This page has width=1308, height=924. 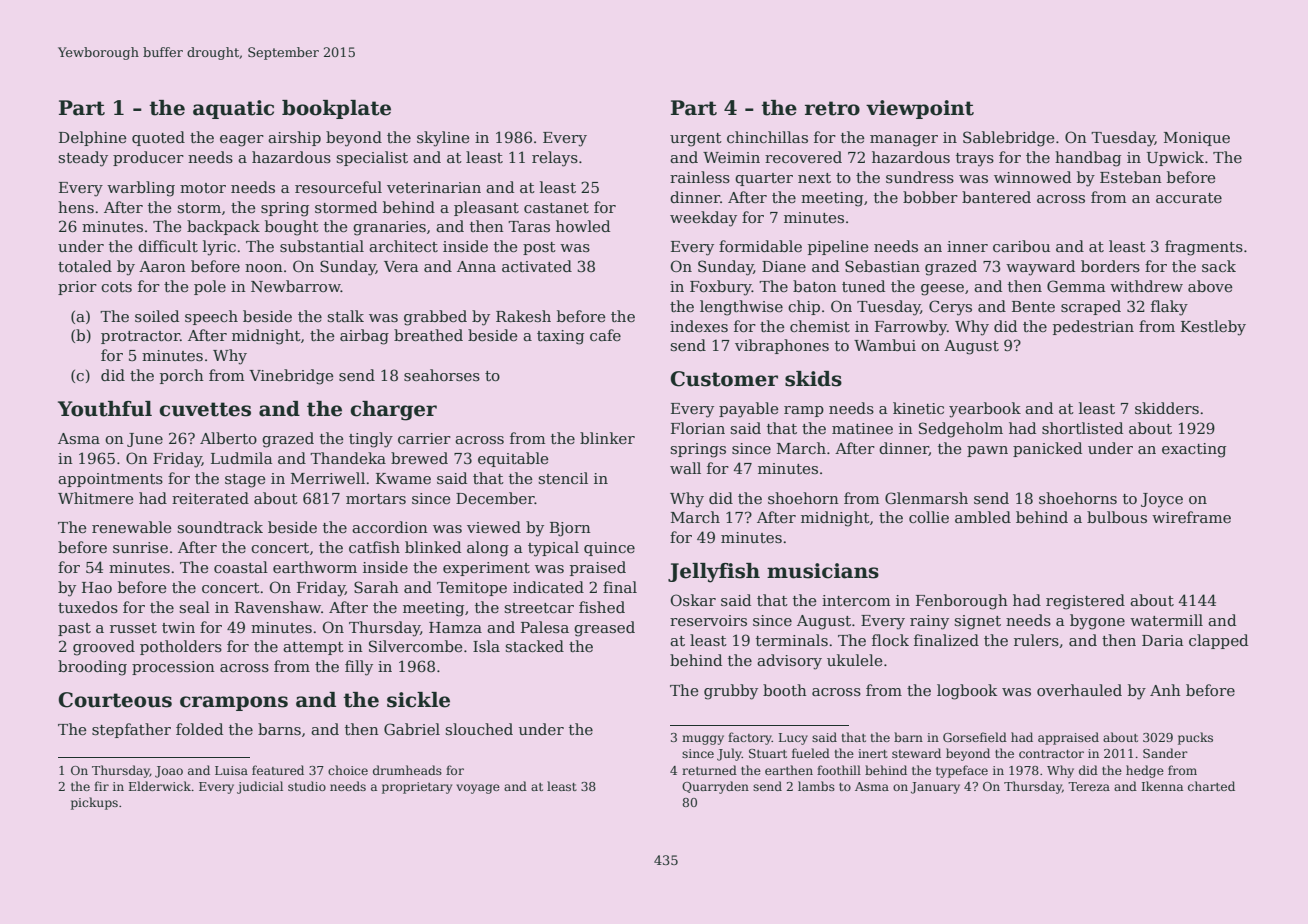 What do you see at coordinates (920, 109) in the page?
I see `viewpoint` at bounding box center [920, 109].
